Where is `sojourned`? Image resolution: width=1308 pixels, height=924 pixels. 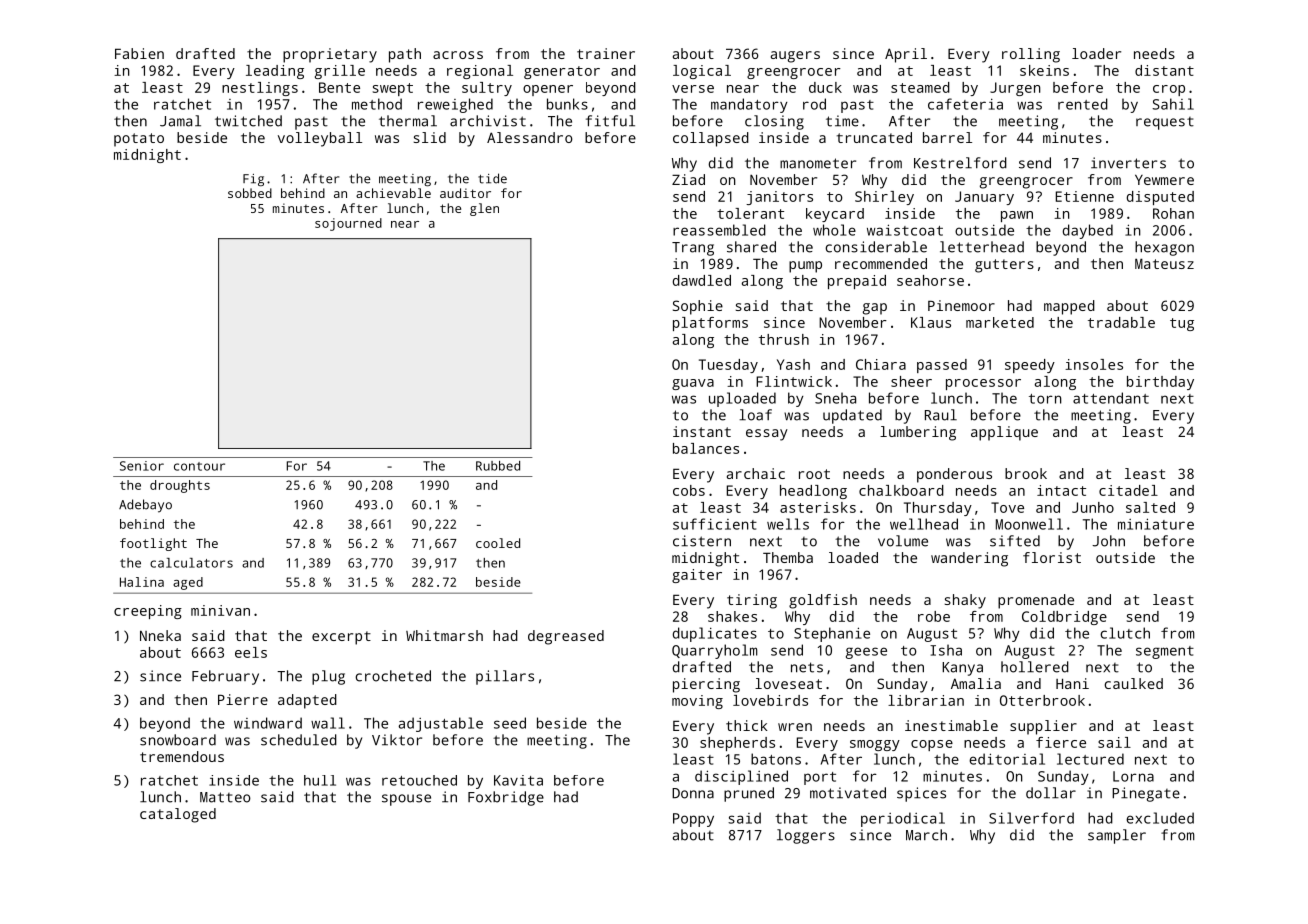
sojourned is located at coordinates (348, 224).
